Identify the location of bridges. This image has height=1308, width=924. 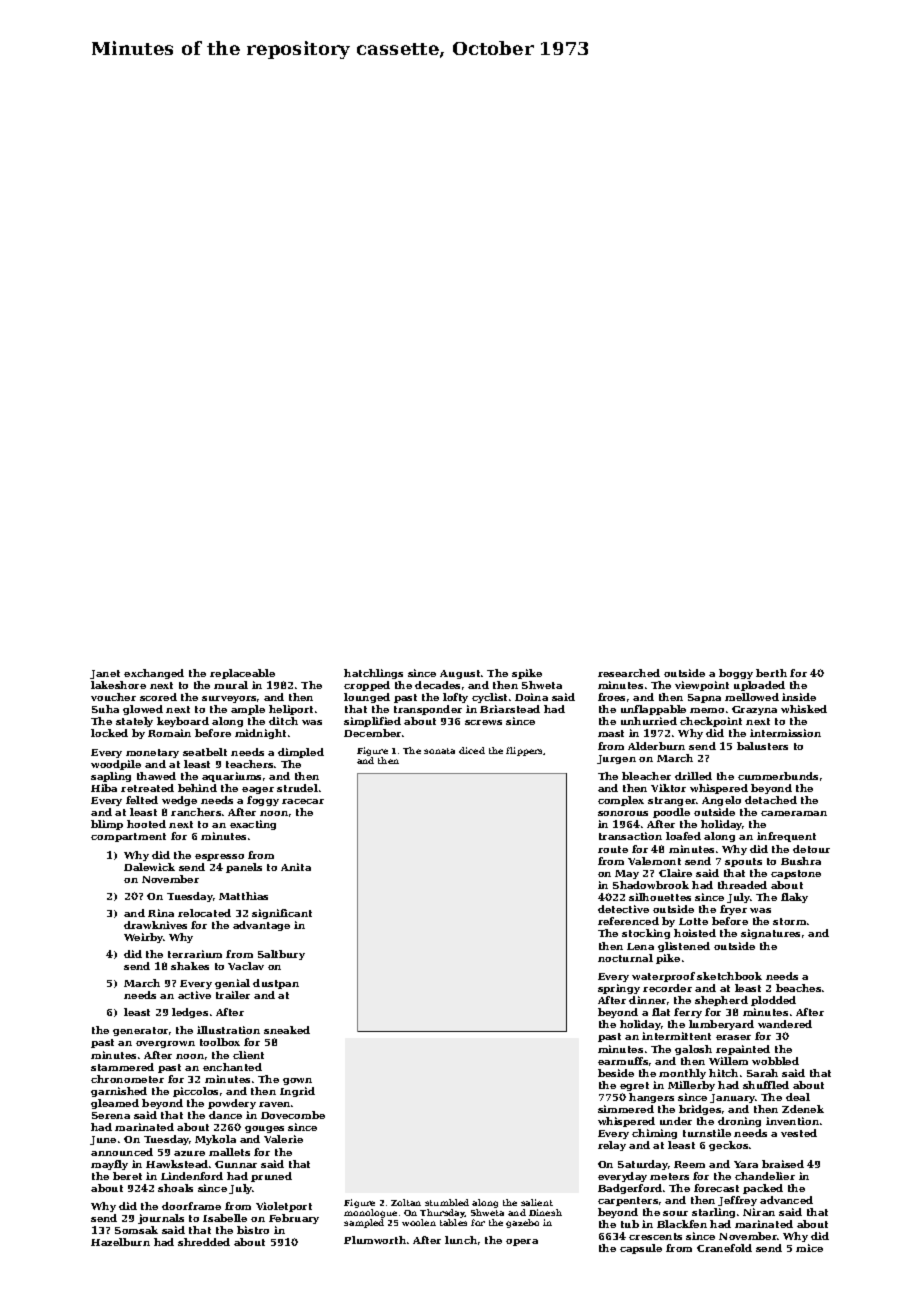
(700, 1110).
